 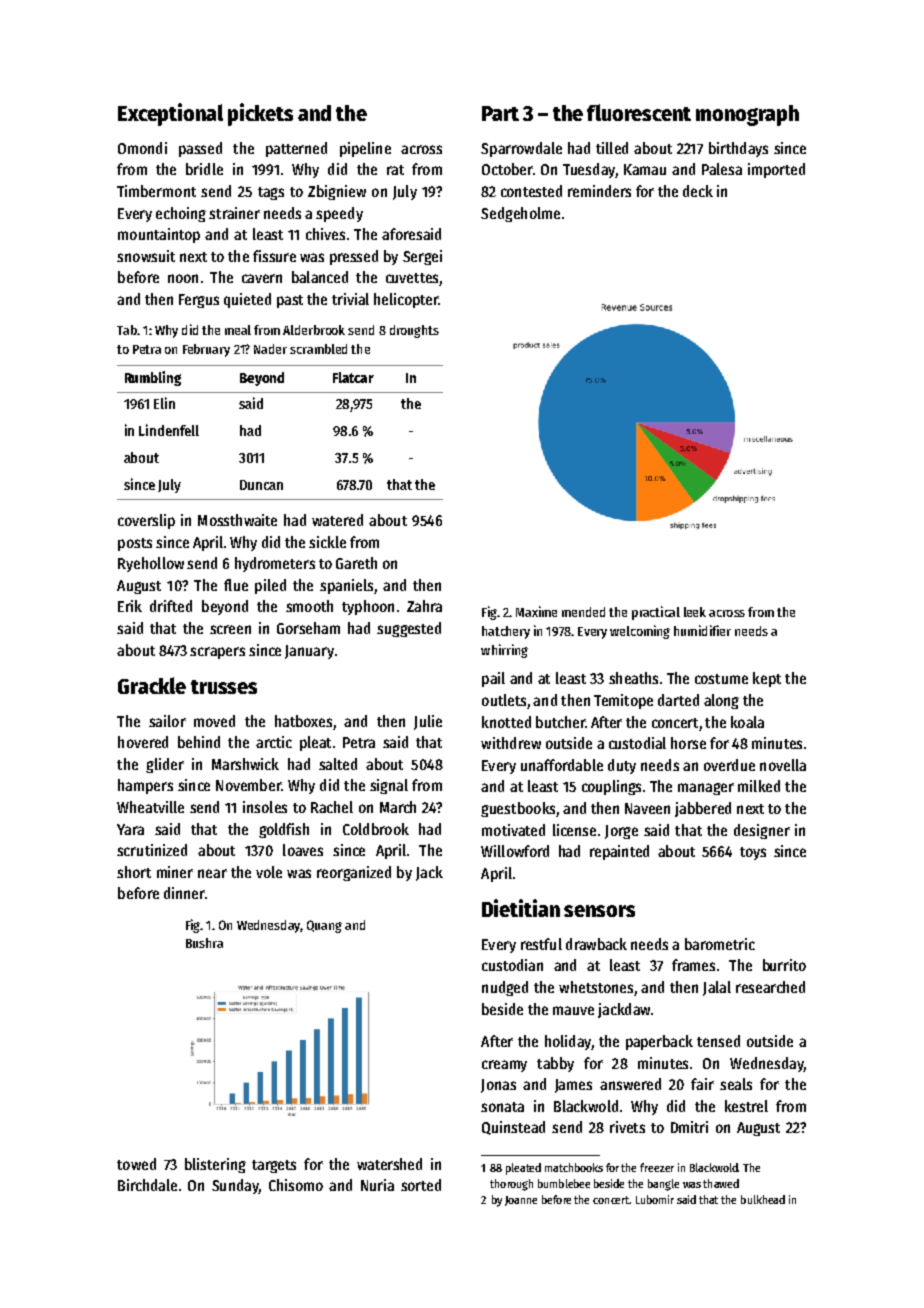 What do you see at coordinates (706, 789) in the image?
I see `manager` at bounding box center [706, 789].
